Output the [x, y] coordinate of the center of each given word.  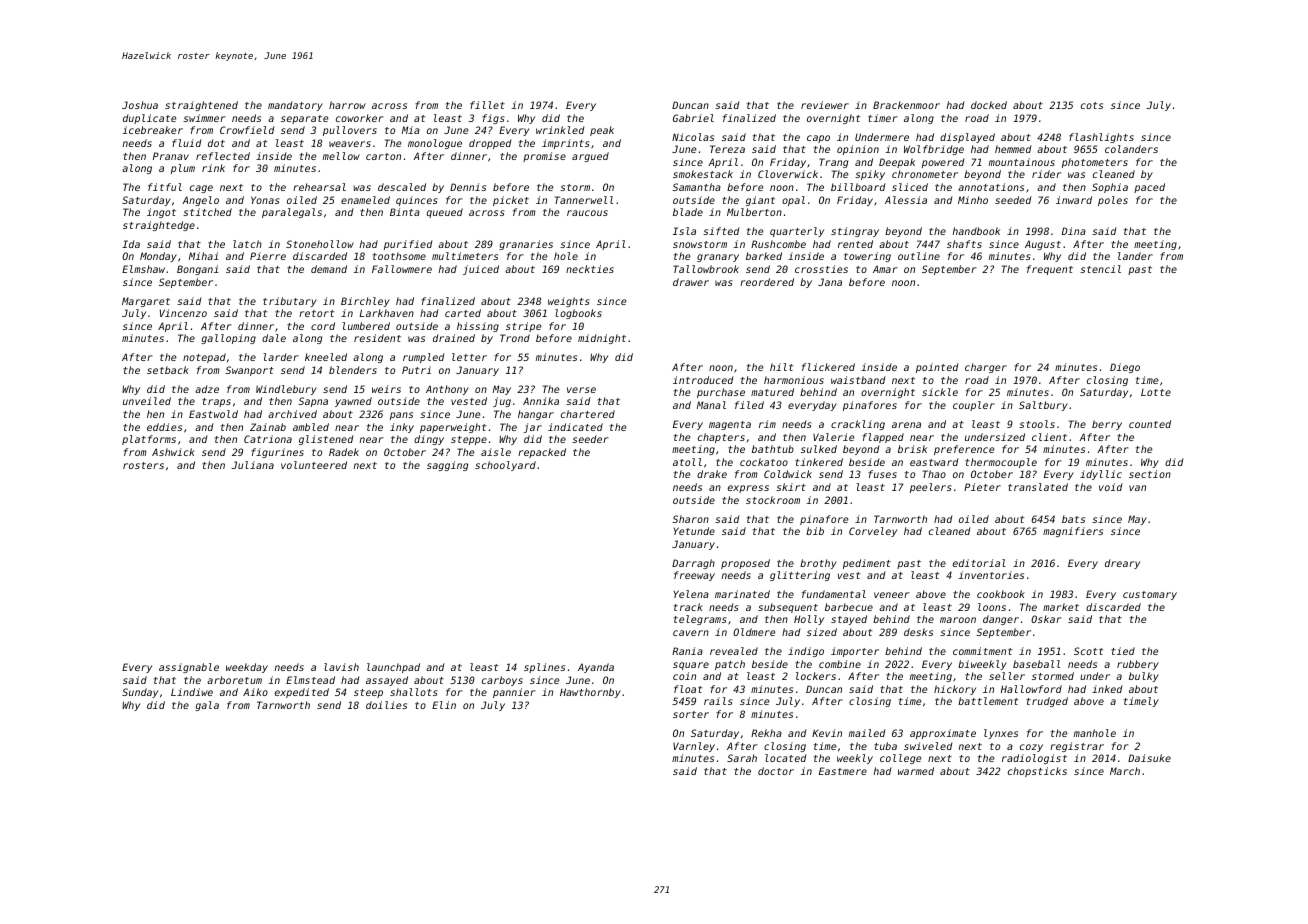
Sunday [140, 693]
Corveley [873, 532]
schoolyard [505, 466]
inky [402, 428]
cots [1092, 105]
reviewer [825, 105]
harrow [347, 105]
